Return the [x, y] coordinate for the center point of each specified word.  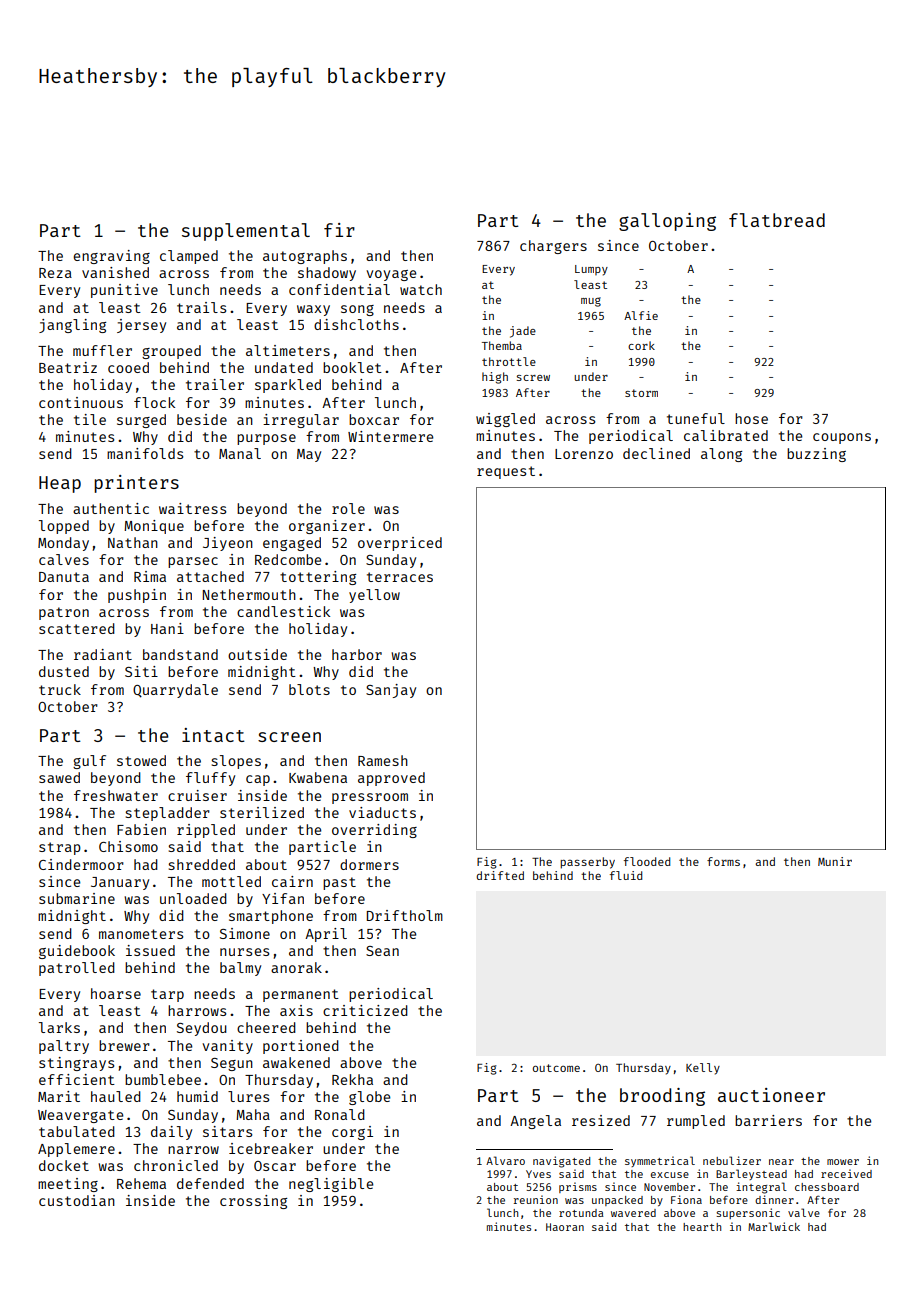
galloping [667, 222]
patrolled [77, 969]
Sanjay [391, 691]
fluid [626, 875]
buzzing [816, 455]
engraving [111, 257]
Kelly [703, 1069]
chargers [553, 247]
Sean [382, 951]
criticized [365, 1010]
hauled [116, 1096]
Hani [167, 628]
